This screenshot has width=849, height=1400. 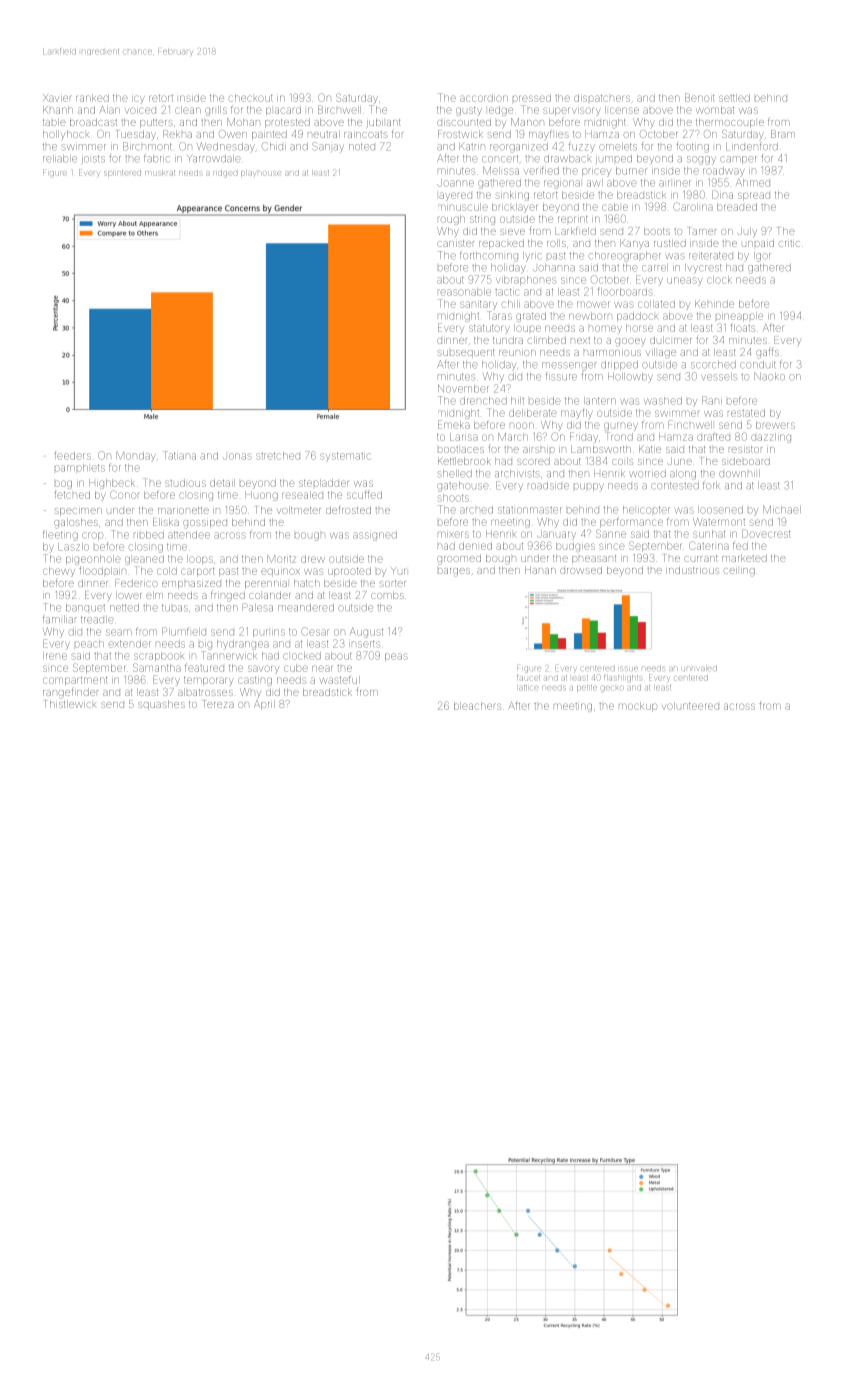 I want to click on worried, so click(x=647, y=474).
